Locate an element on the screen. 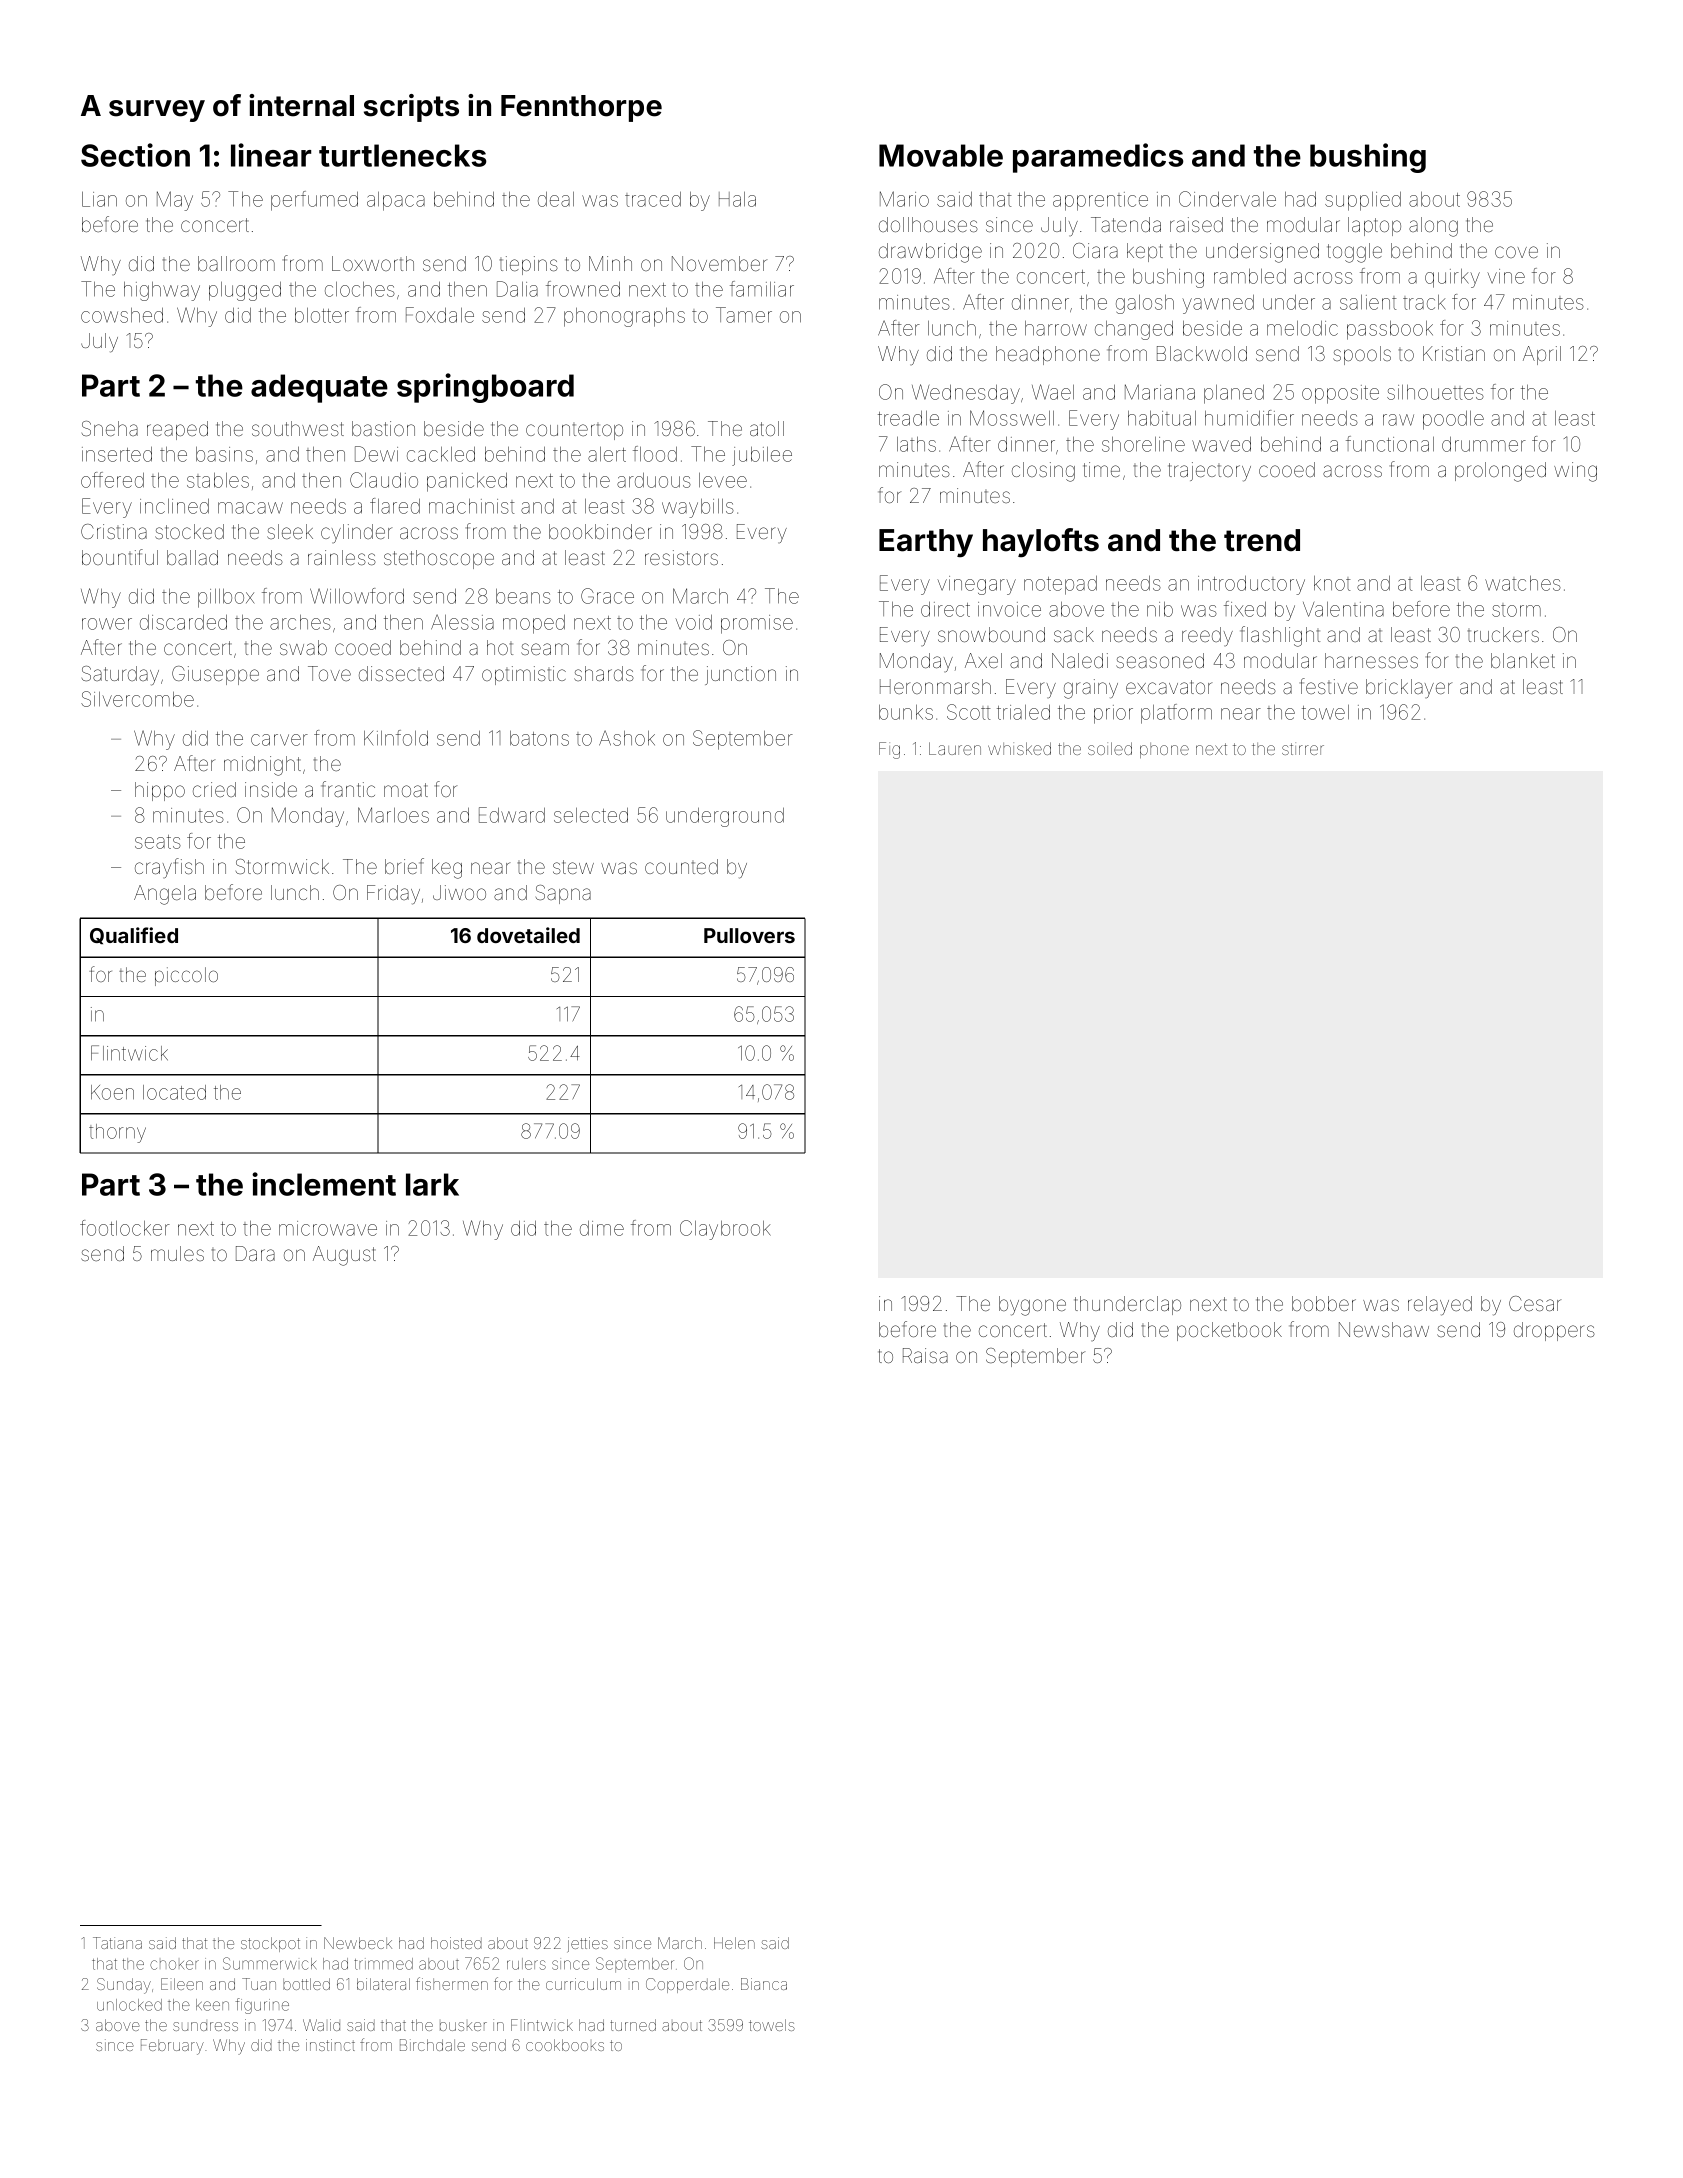 The width and height of the screenshot is (1683, 2178). bygone is located at coordinates (1032, 1306).
